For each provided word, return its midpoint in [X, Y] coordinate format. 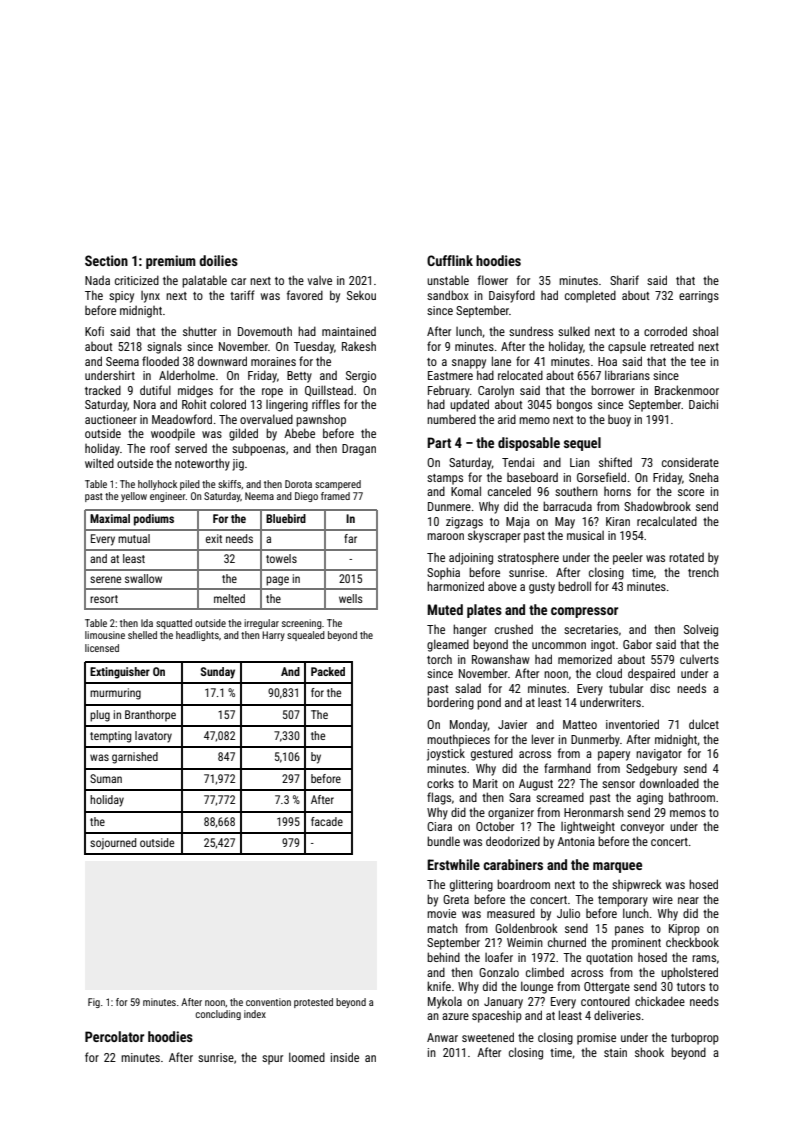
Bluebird [286, 518]
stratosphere [528, 559]
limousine [105, 635]
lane [501, 361]
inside [345, 1057]
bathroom [692, 797]
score [691, 492]
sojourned [113, 844]
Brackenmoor [687, 390]
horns [617, 491]
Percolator [114, 1036]
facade [327, 821]
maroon [445, 536]
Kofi [94, 331]
